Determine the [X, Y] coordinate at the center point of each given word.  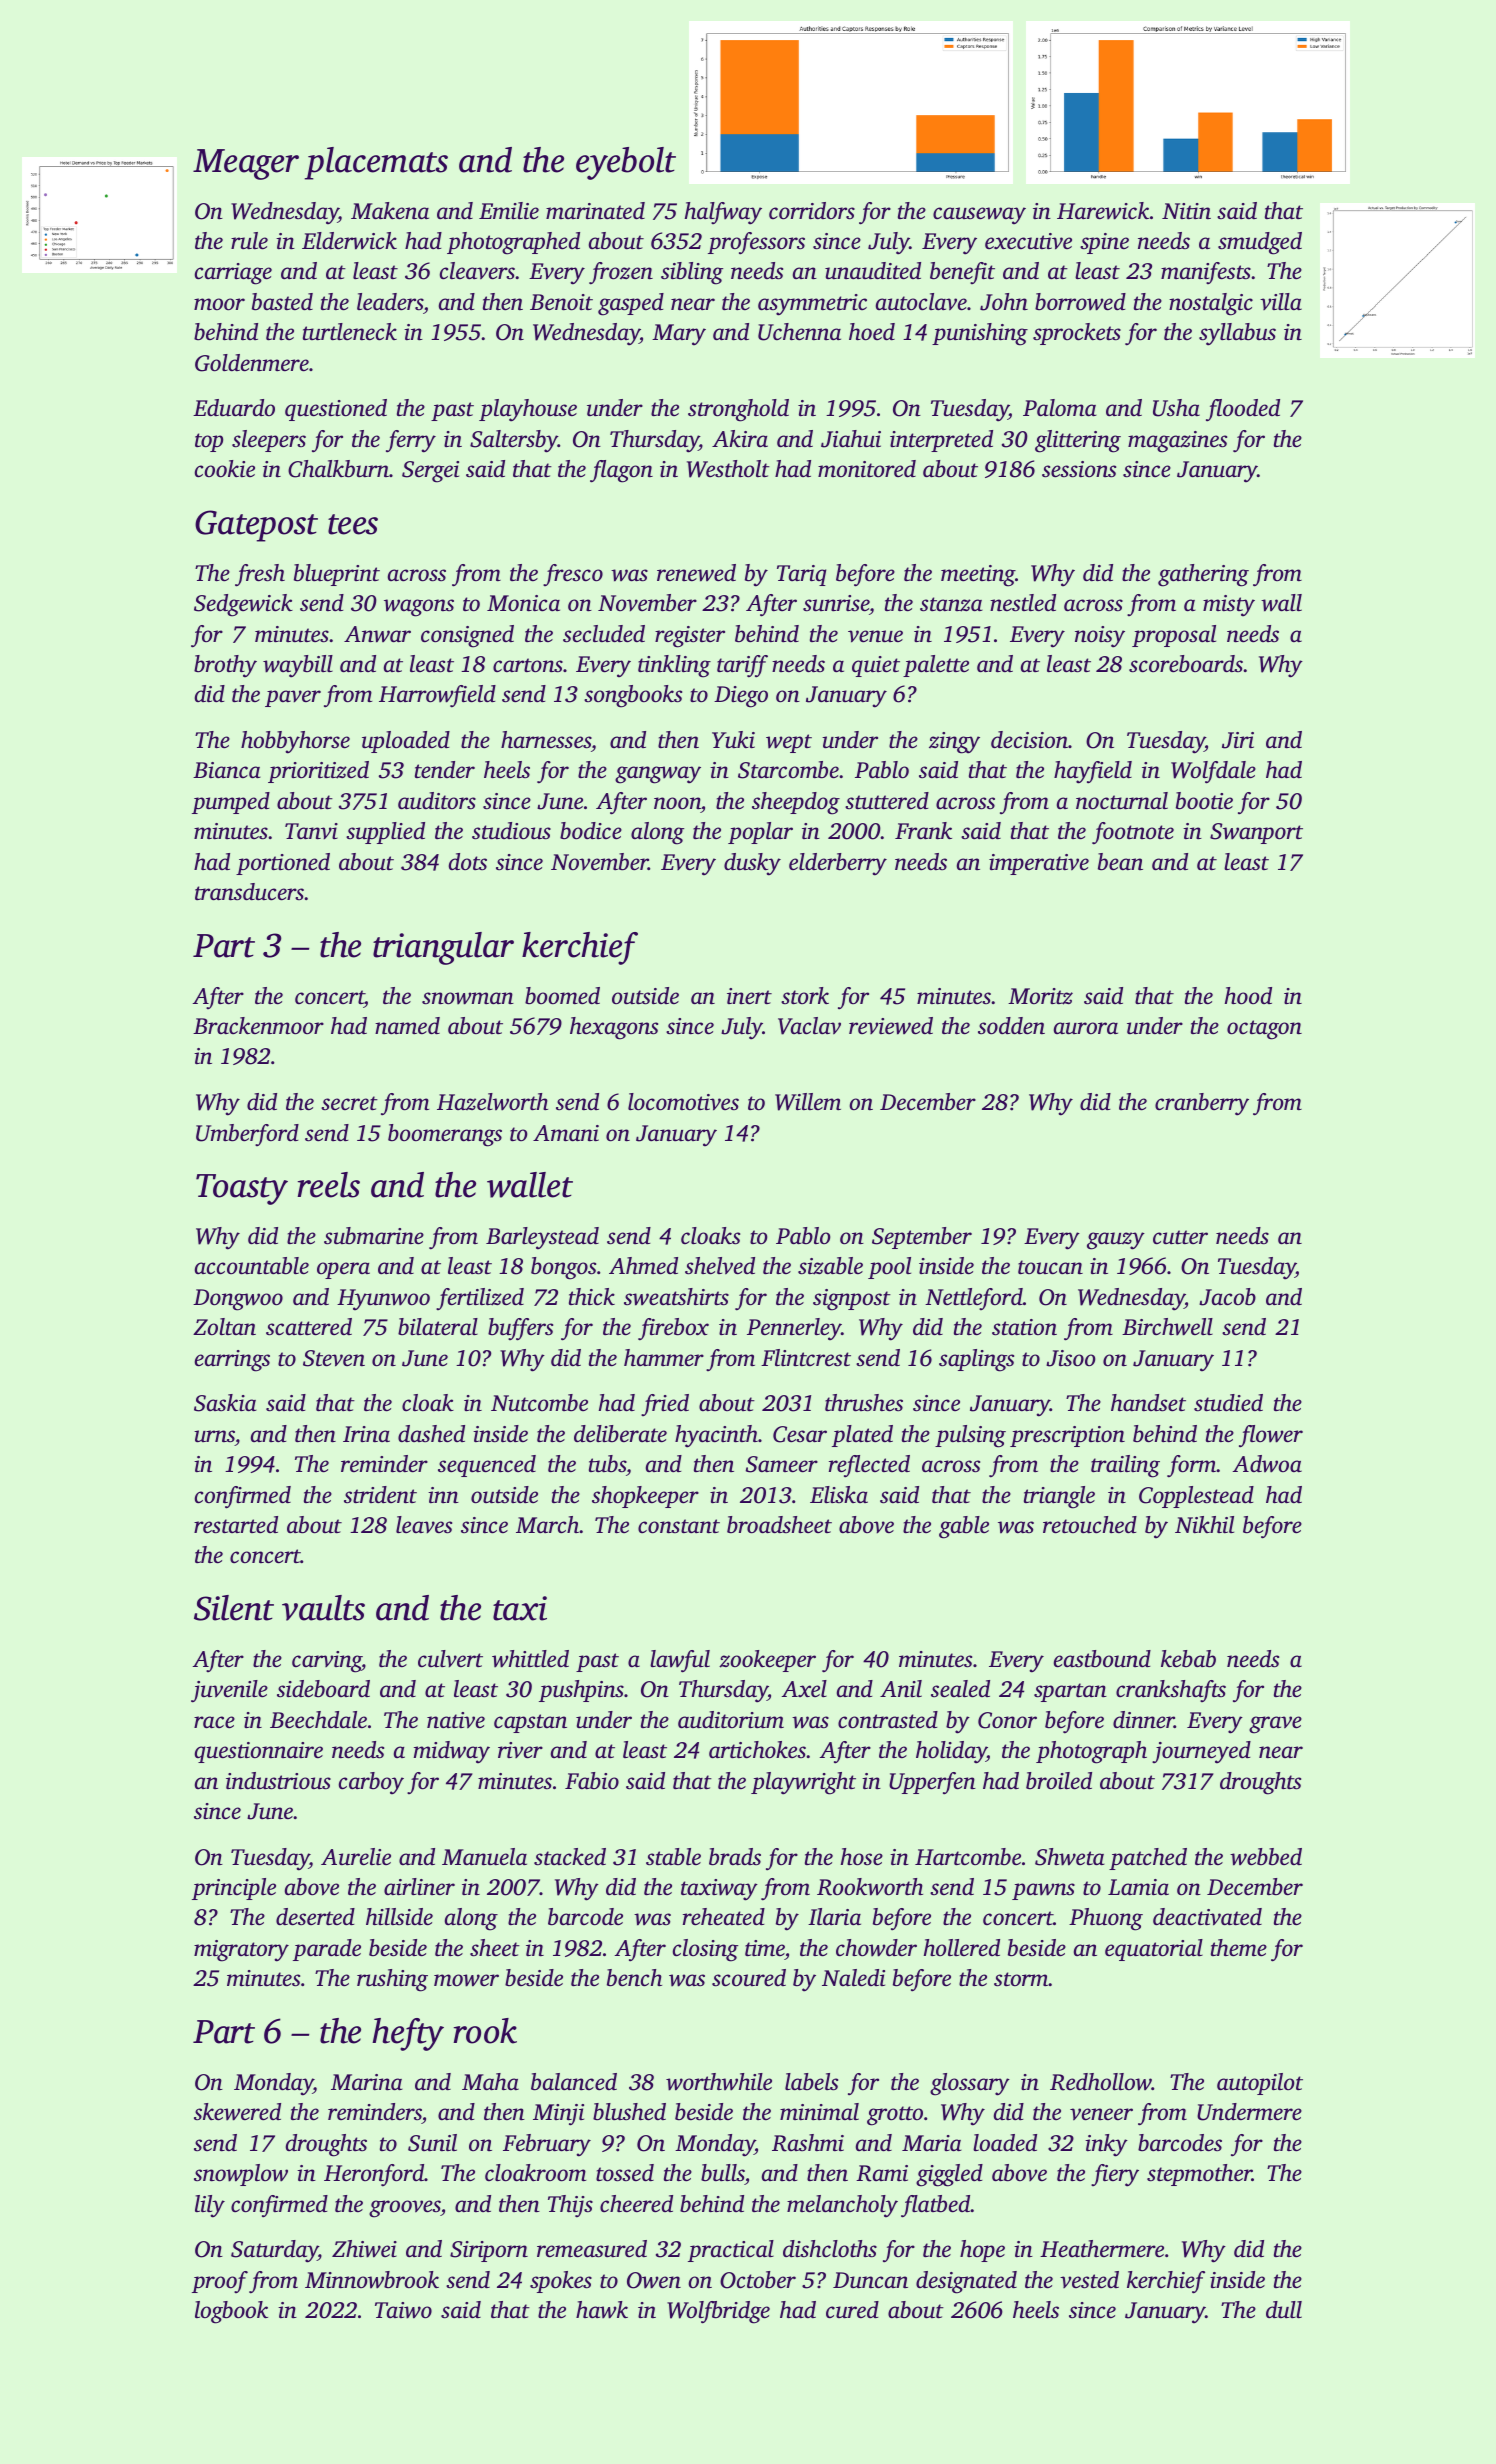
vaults [323, 1608]
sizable [830, 1266]
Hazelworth [492, 1102]
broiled [1059, 1781]
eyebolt [626, 163]
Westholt [728, 469]
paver [293, 698]
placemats [376, 163]
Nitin [1186, 211]
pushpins [581, 1691]
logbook [231, 2312]
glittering [1078, 441]
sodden [1011, 1026]
